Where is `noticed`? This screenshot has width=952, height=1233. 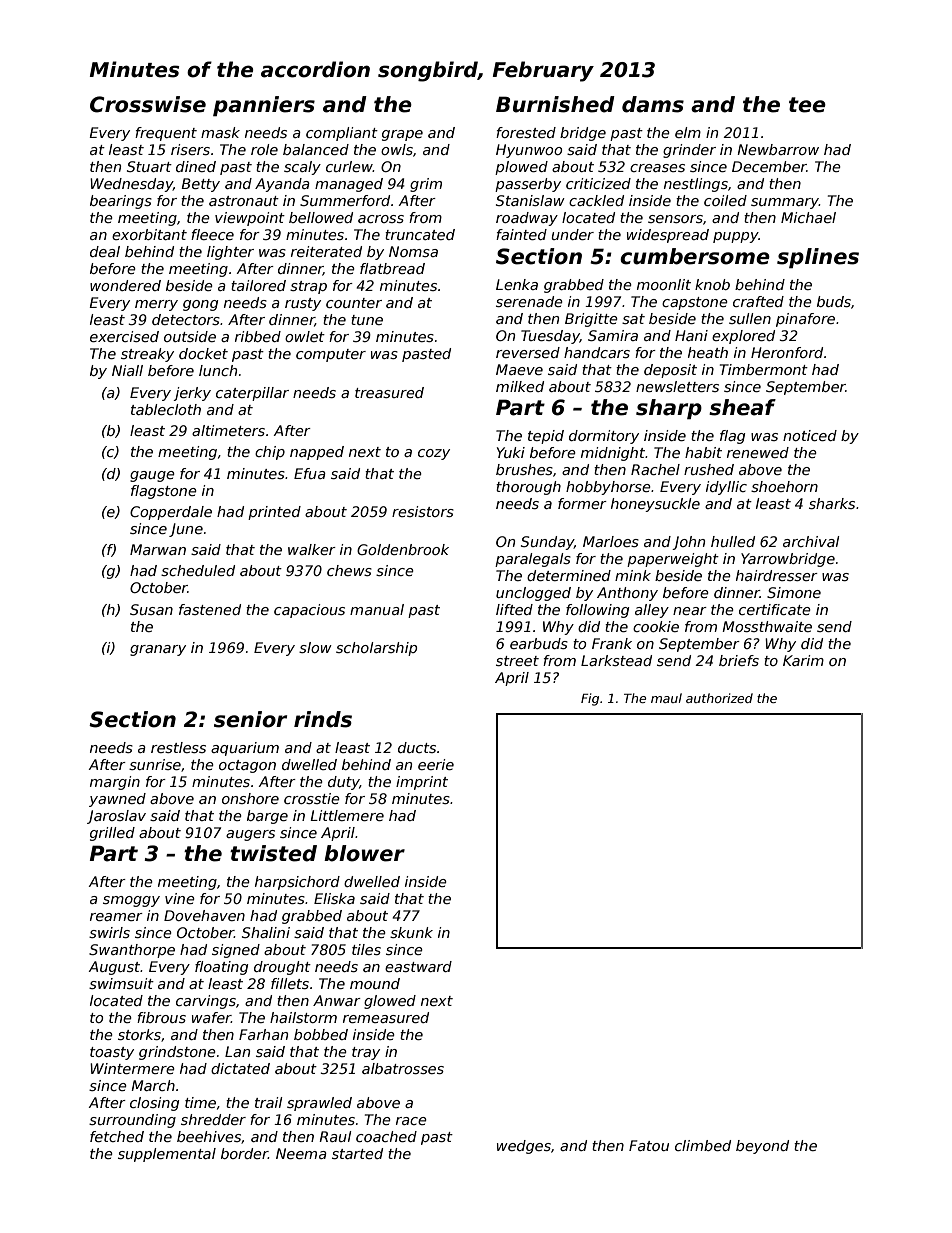 noticed is located at coordinates (810, 435).
